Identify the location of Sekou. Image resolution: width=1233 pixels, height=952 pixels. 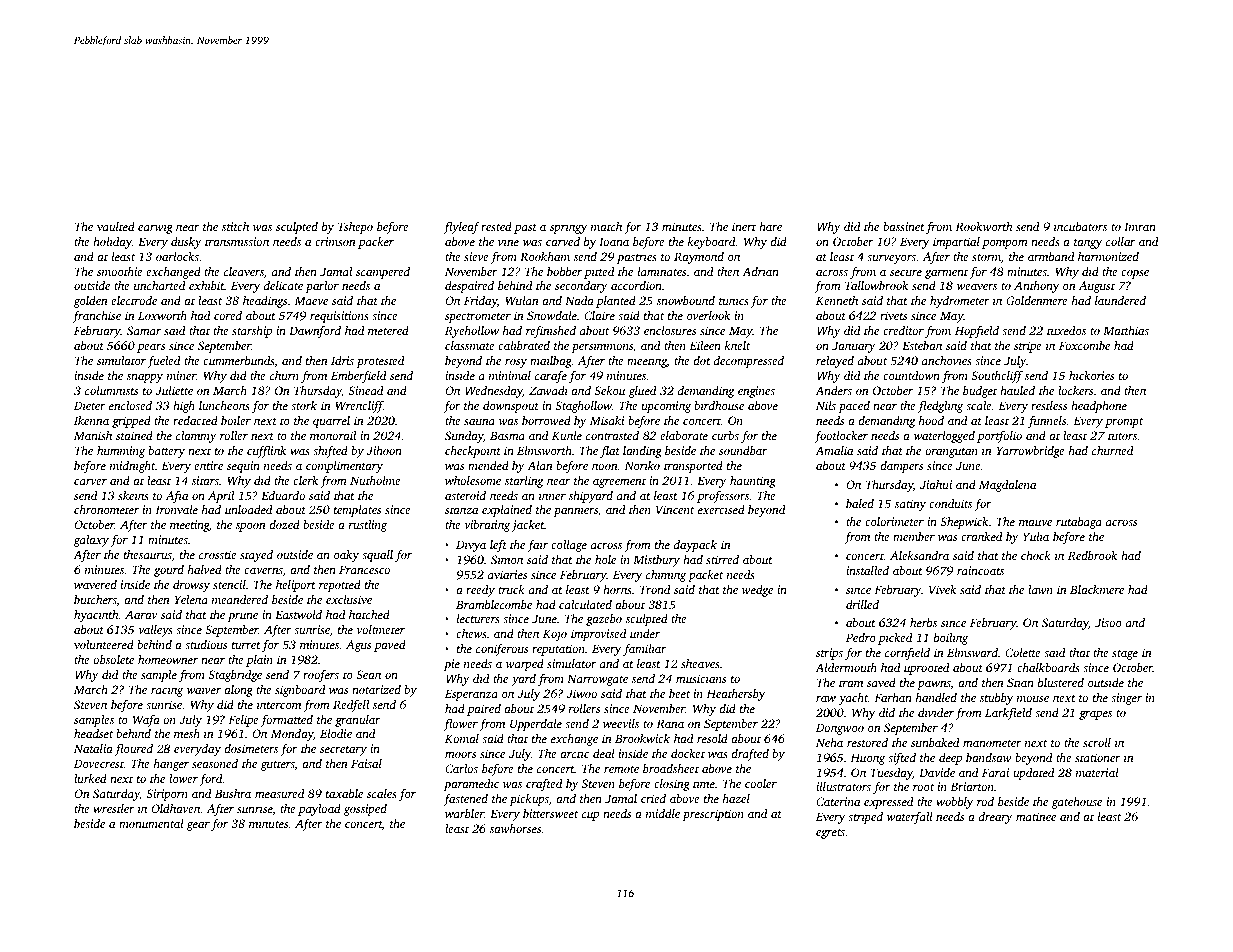
(609, 390).
